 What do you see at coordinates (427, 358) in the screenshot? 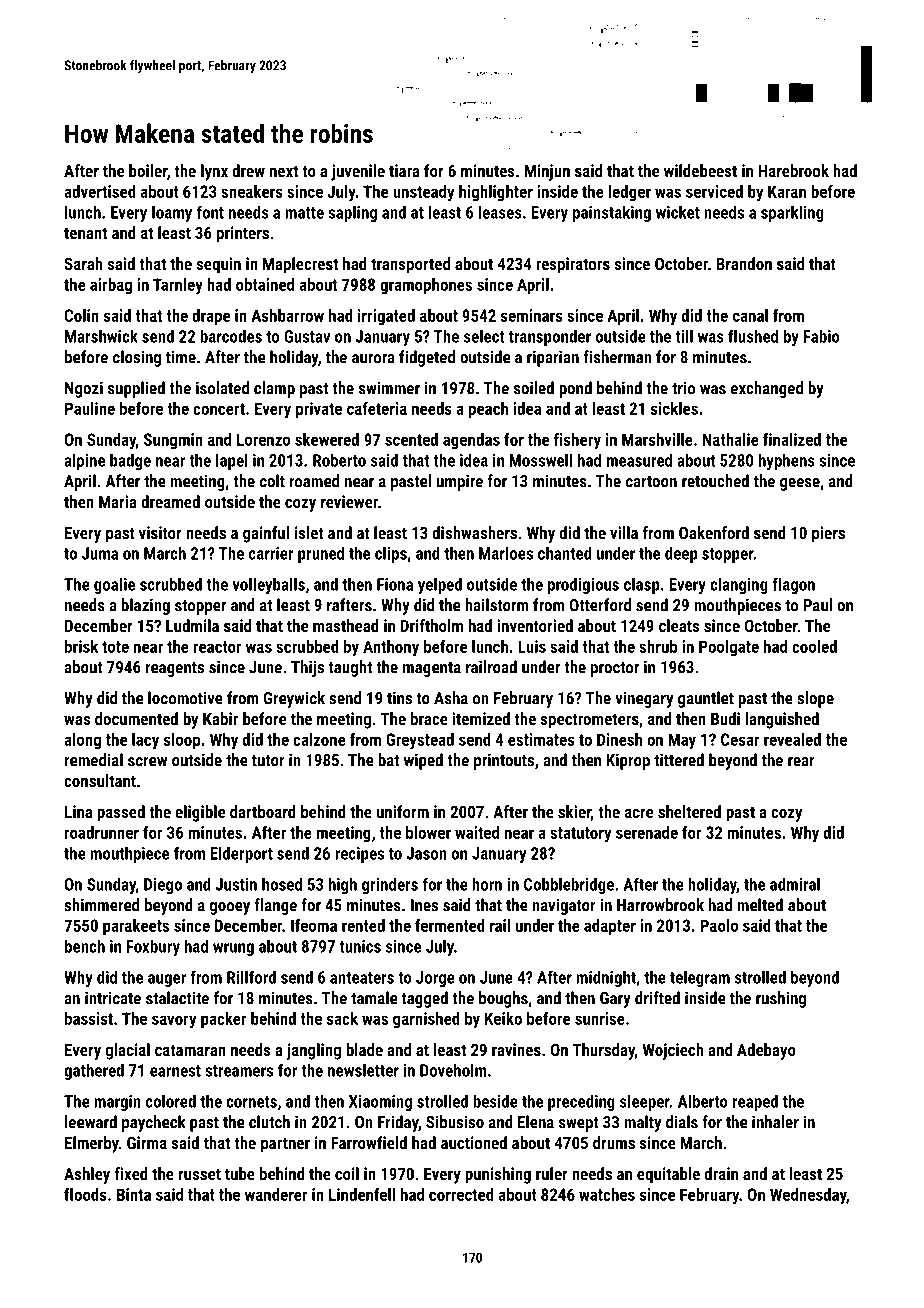
I see `fidgeted` at bounding box center [427, 358].
